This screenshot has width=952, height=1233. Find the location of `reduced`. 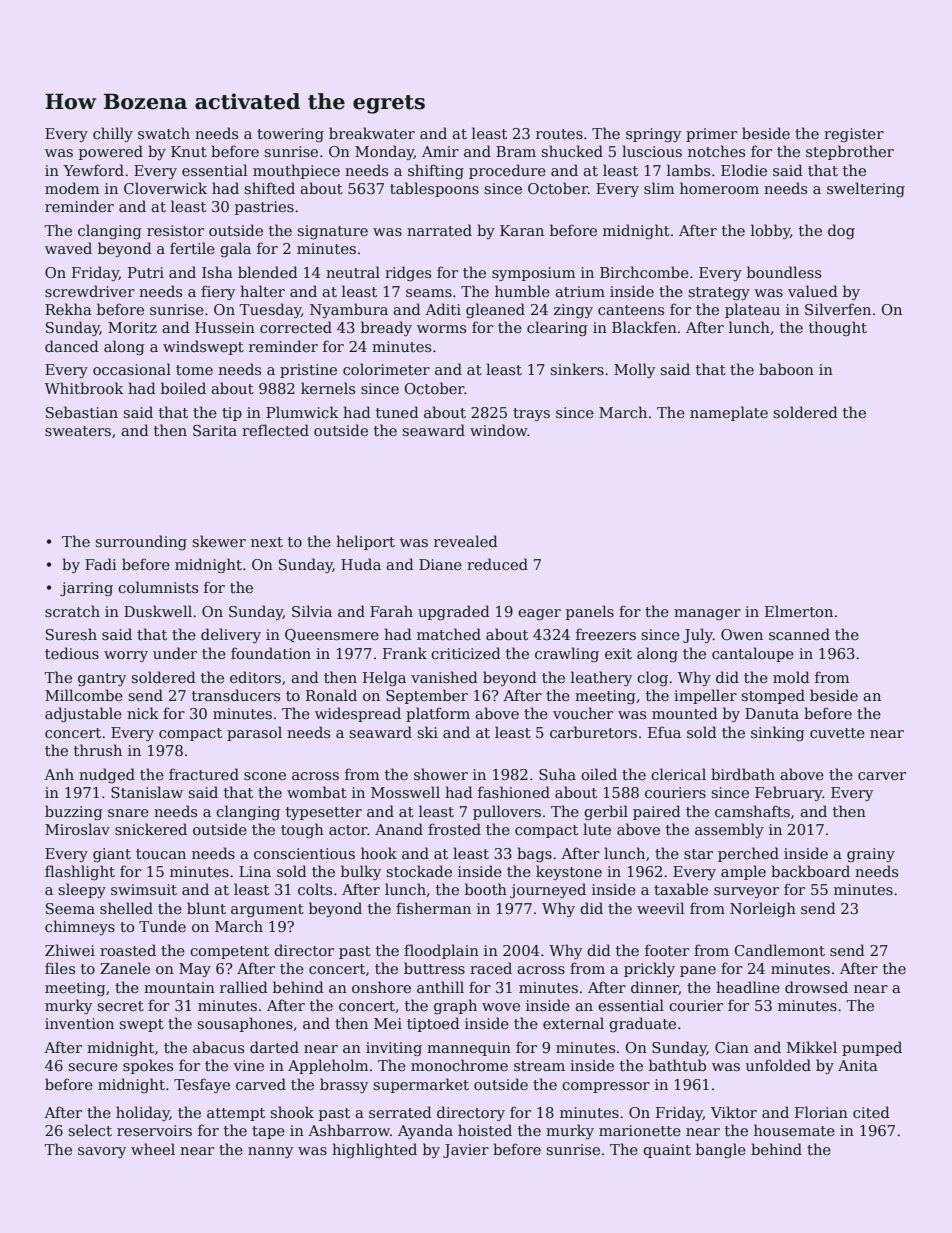

reduced is located at coordinates (497, 564).
